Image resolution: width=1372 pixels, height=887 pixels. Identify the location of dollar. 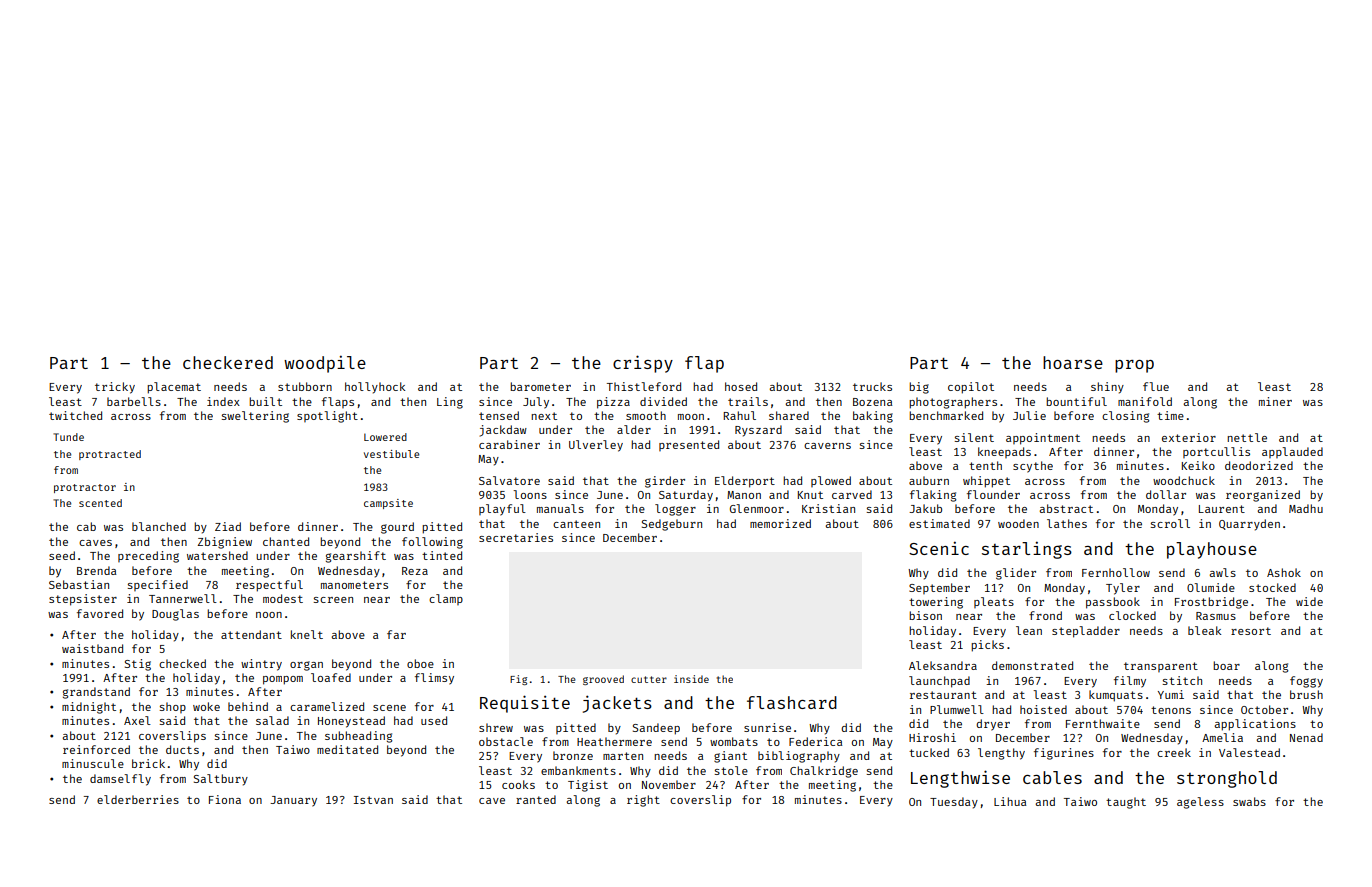
(1166, 494).
